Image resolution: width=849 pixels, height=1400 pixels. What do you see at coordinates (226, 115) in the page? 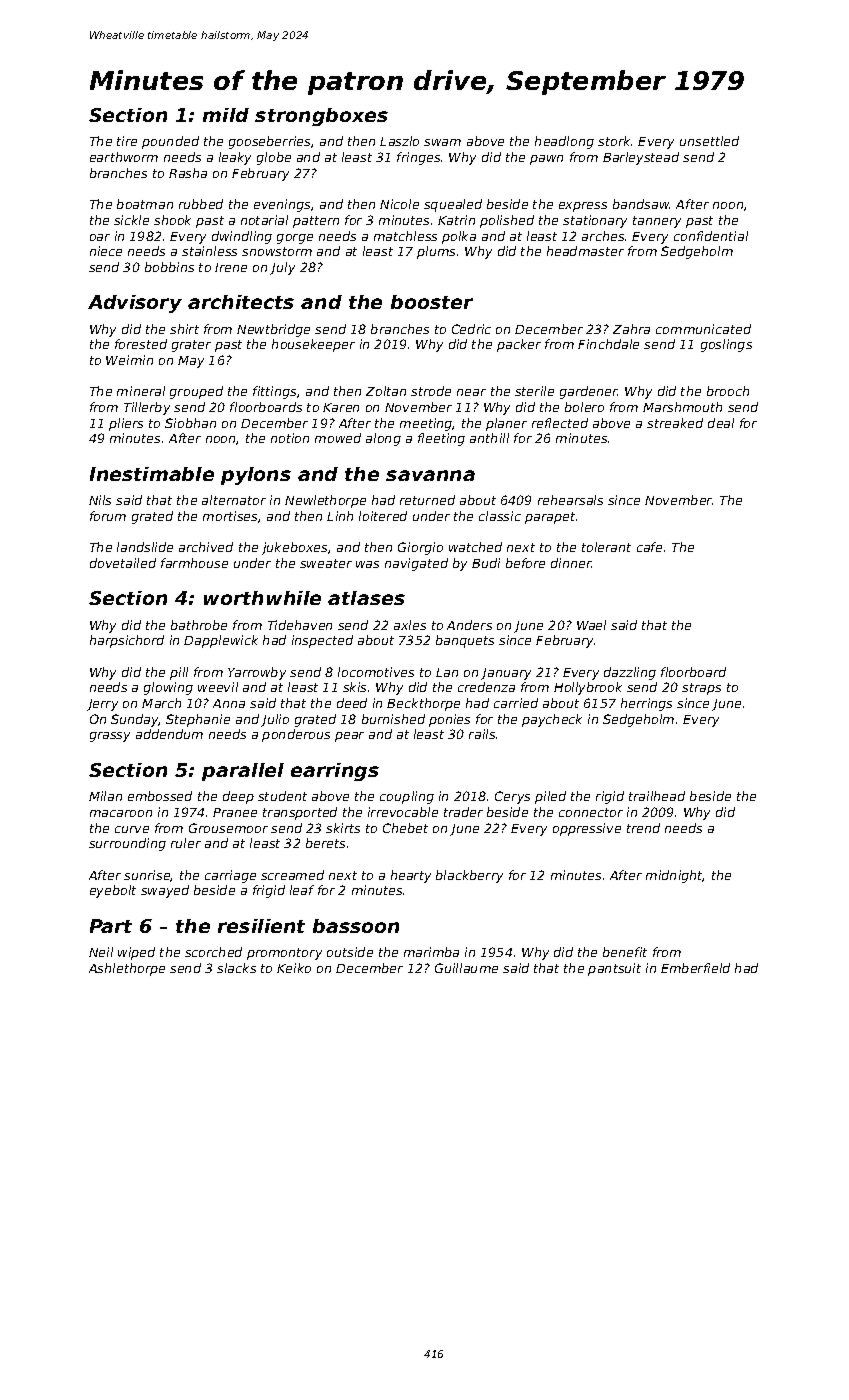
I see `mild` at bounding box center [226, 115].
